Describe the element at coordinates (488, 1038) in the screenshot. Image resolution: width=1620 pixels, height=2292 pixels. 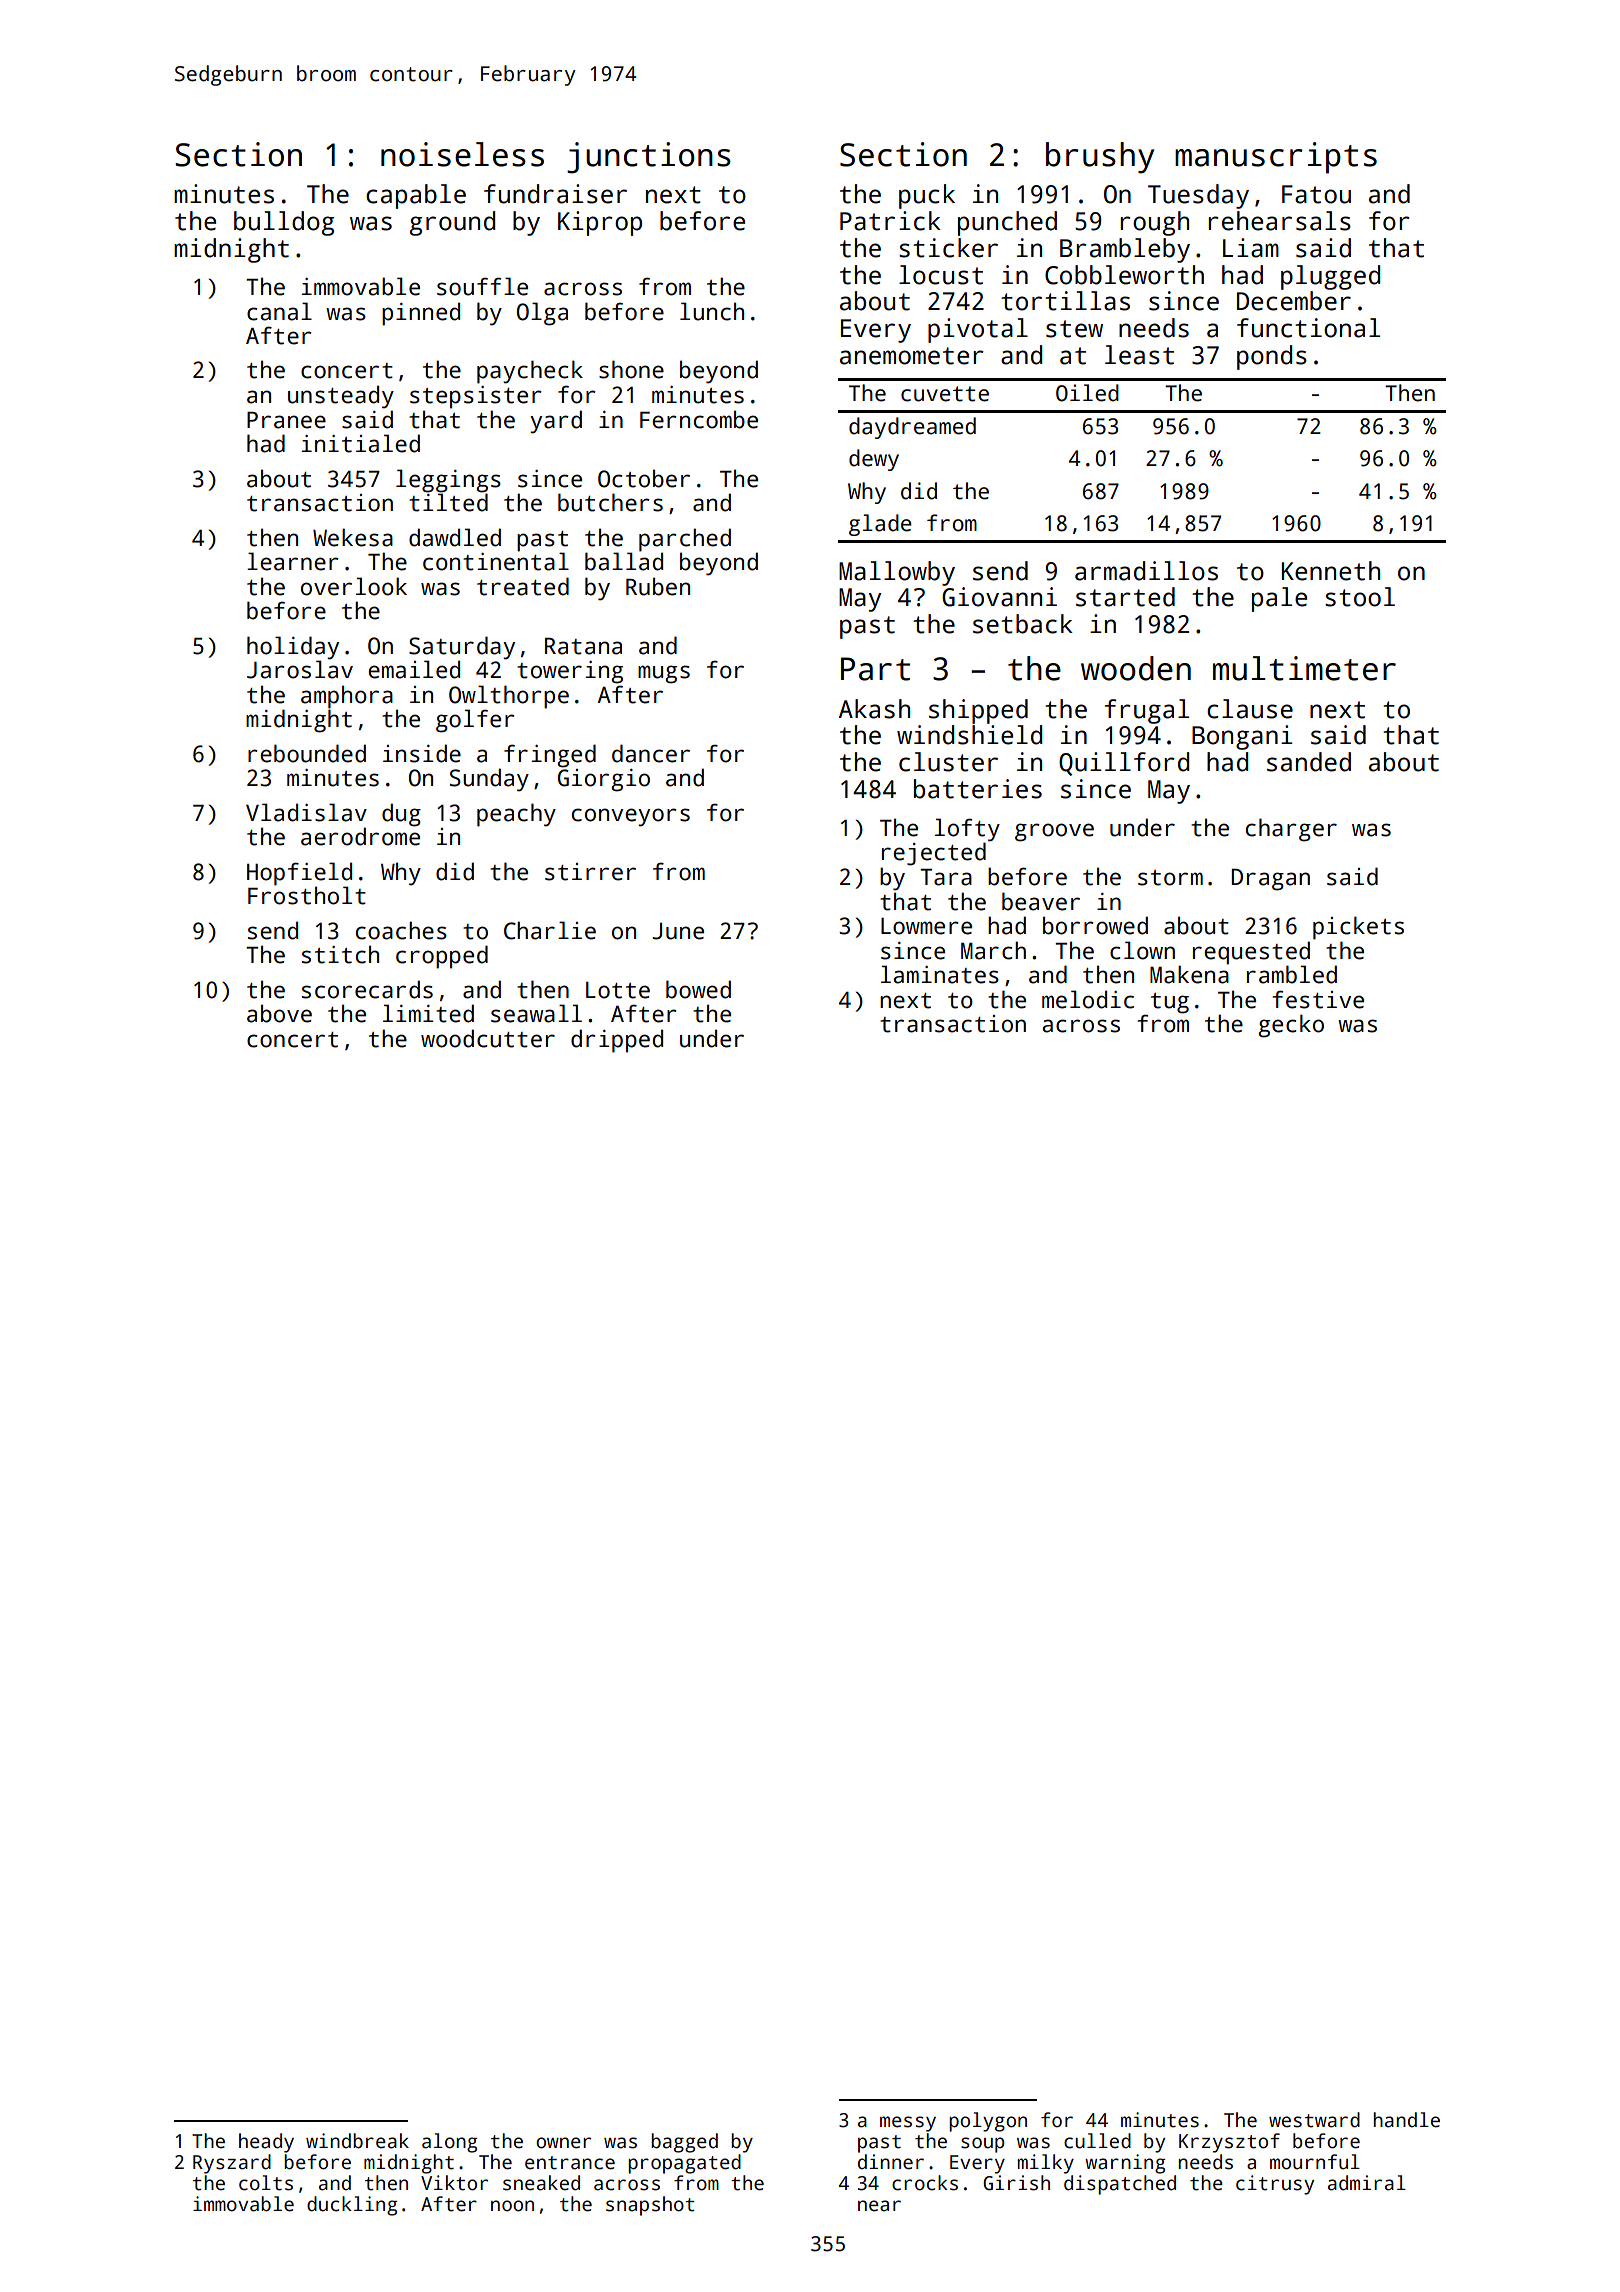
I see `woodcutter` at that location.
